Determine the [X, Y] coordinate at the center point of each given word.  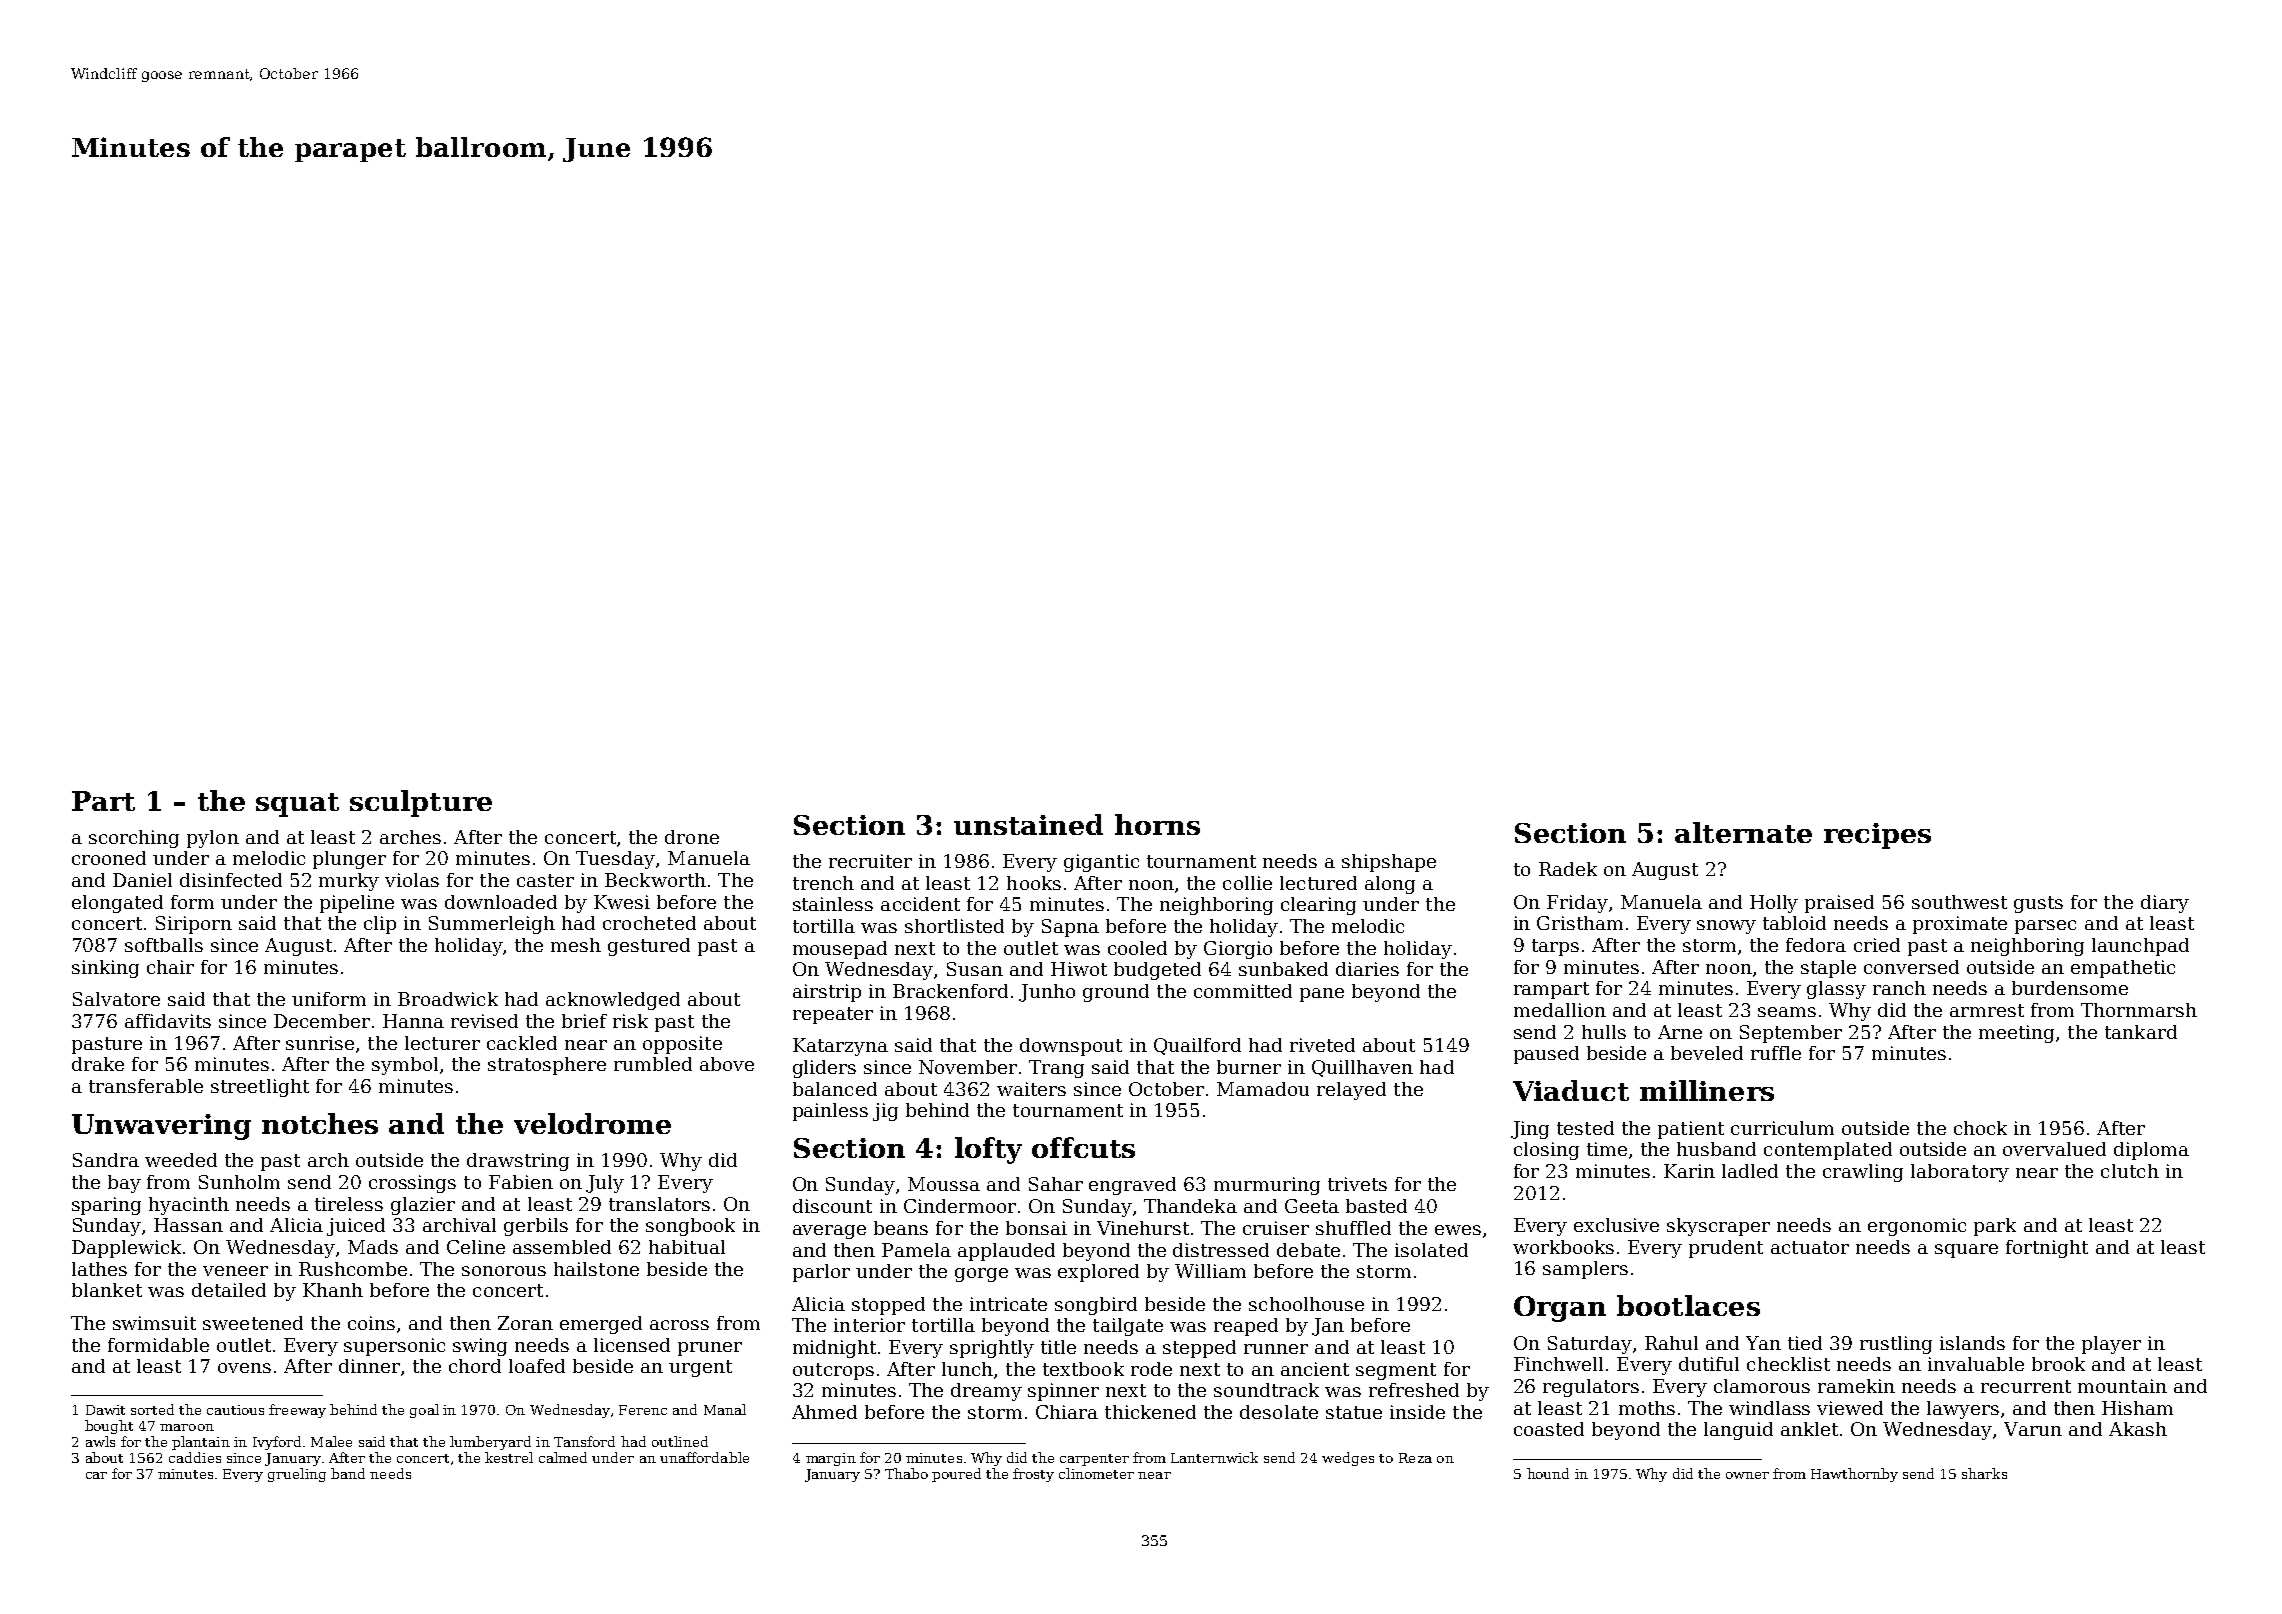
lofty [988, 1150]
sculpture [421, 803]
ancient [1315, 1369]
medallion [1560, 1010]
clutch [2130, 1171]
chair [170, 967]
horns [1157, 824]
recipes [1877, 836]
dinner [369, 1366]
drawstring [518, 1162]
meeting [2016, 1034]
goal [424, 1411]
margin [831, 1459]
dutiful [1709, 1364]
